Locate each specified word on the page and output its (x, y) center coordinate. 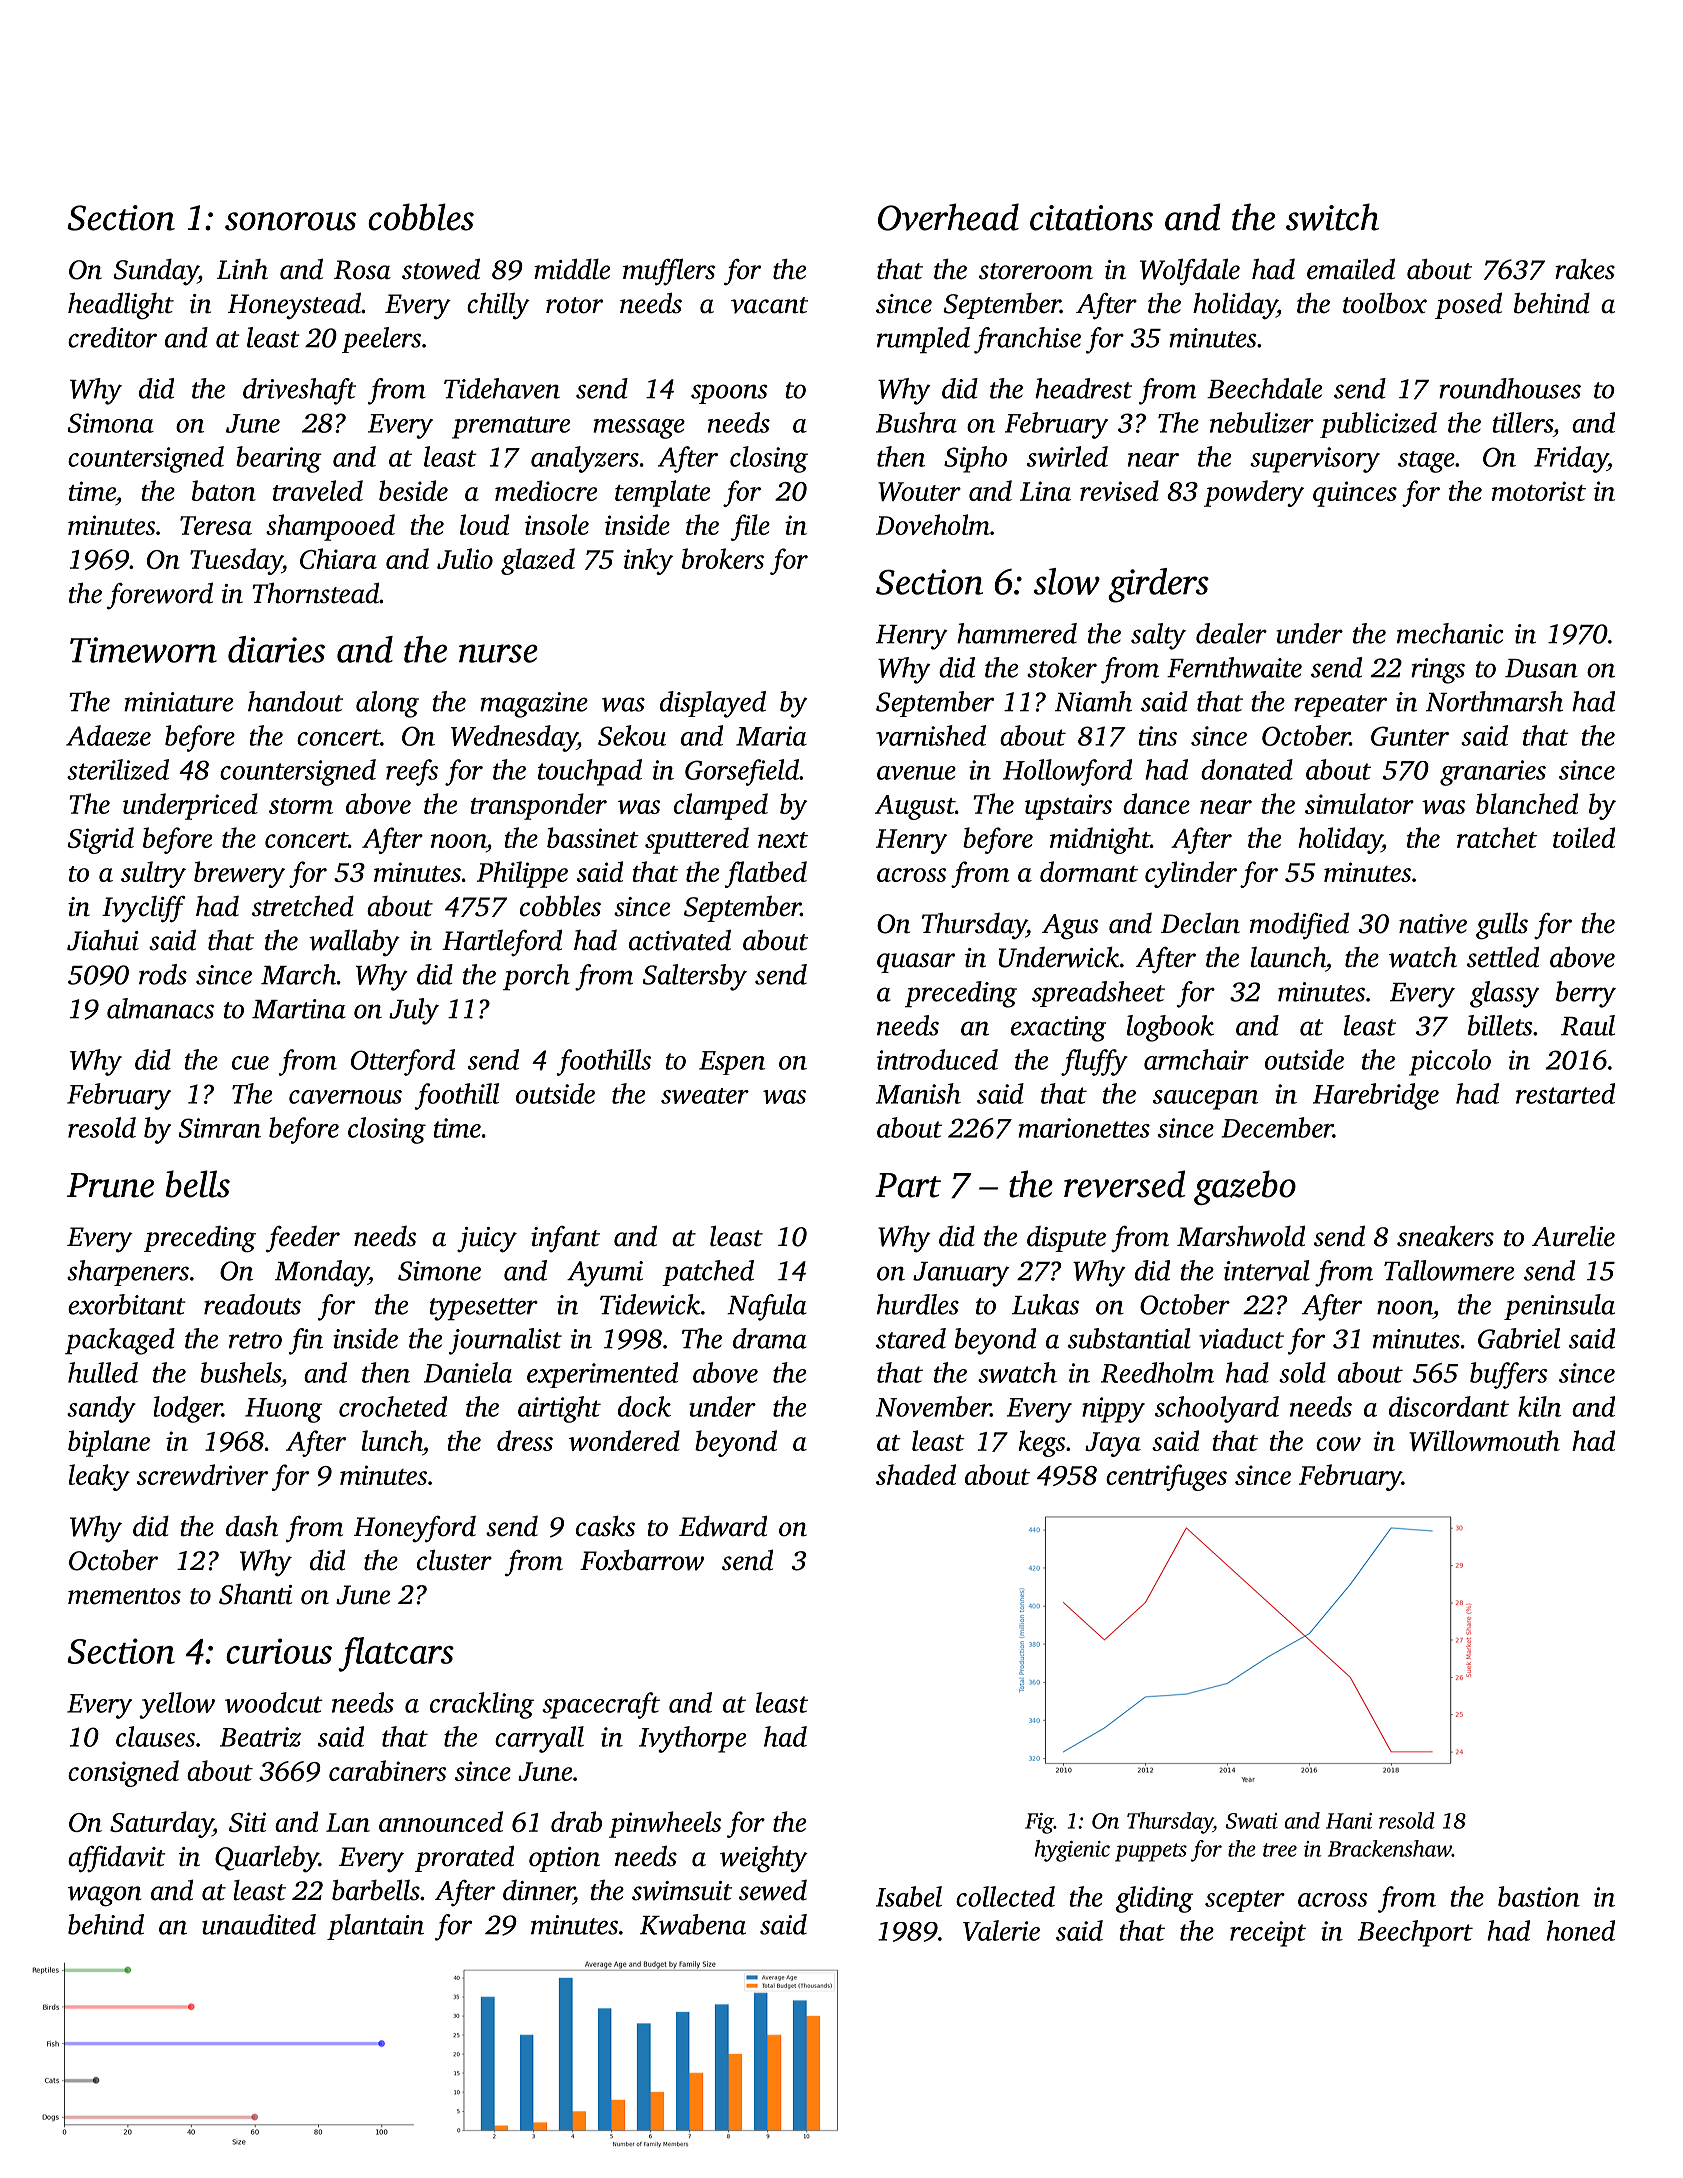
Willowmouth (1484, 1440)
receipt (1268, 1934)
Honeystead (294, 305)
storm (301, 806)
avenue (916, 773)
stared (911, 1338)
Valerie (1001, 1930)
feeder (303, 1239)
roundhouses (1510, 388)
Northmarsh (1494, 701)
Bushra (916, 422)
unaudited (259, 1924)
